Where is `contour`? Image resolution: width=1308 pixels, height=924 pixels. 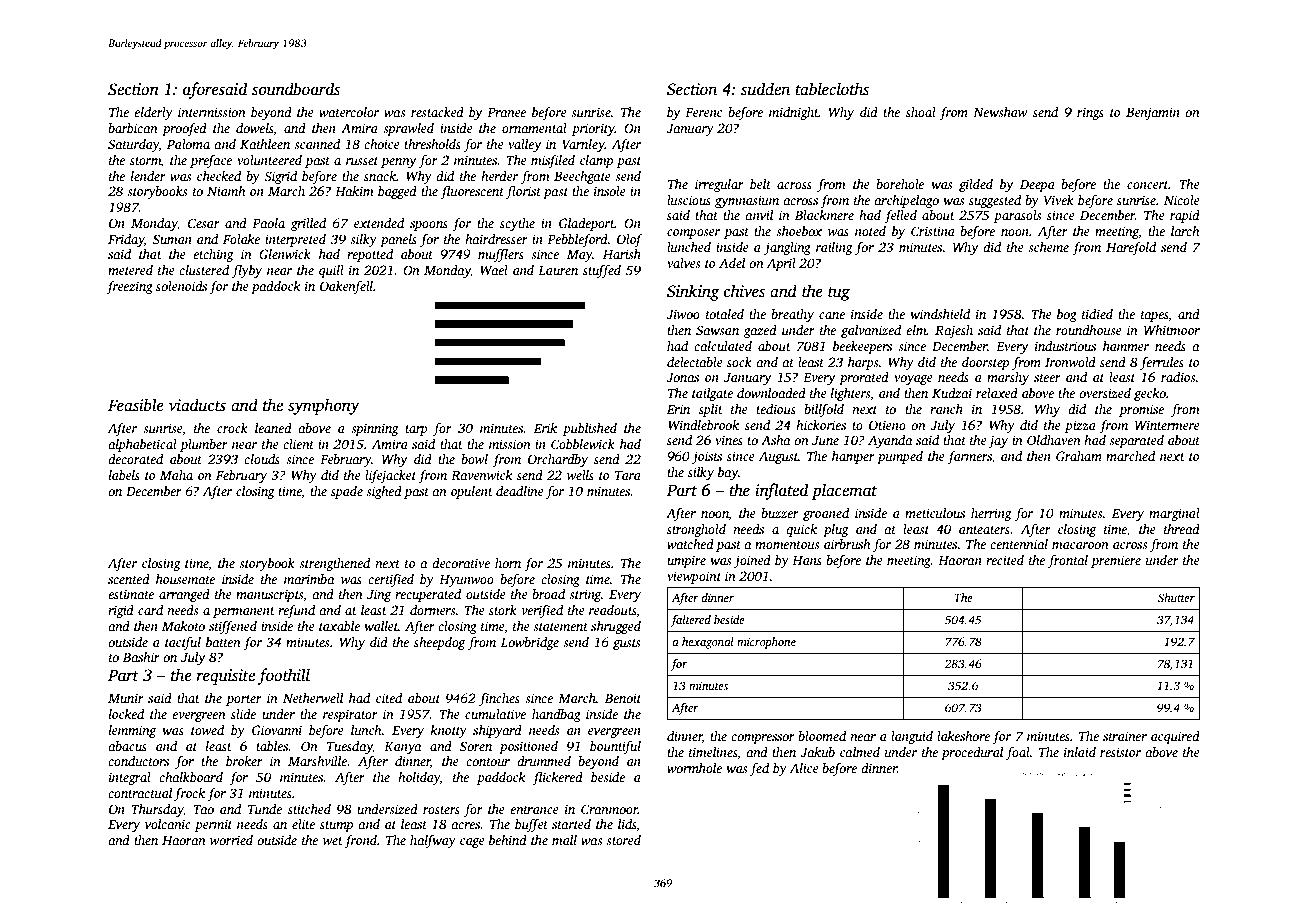
contour is located at coordinates (488, 762).
